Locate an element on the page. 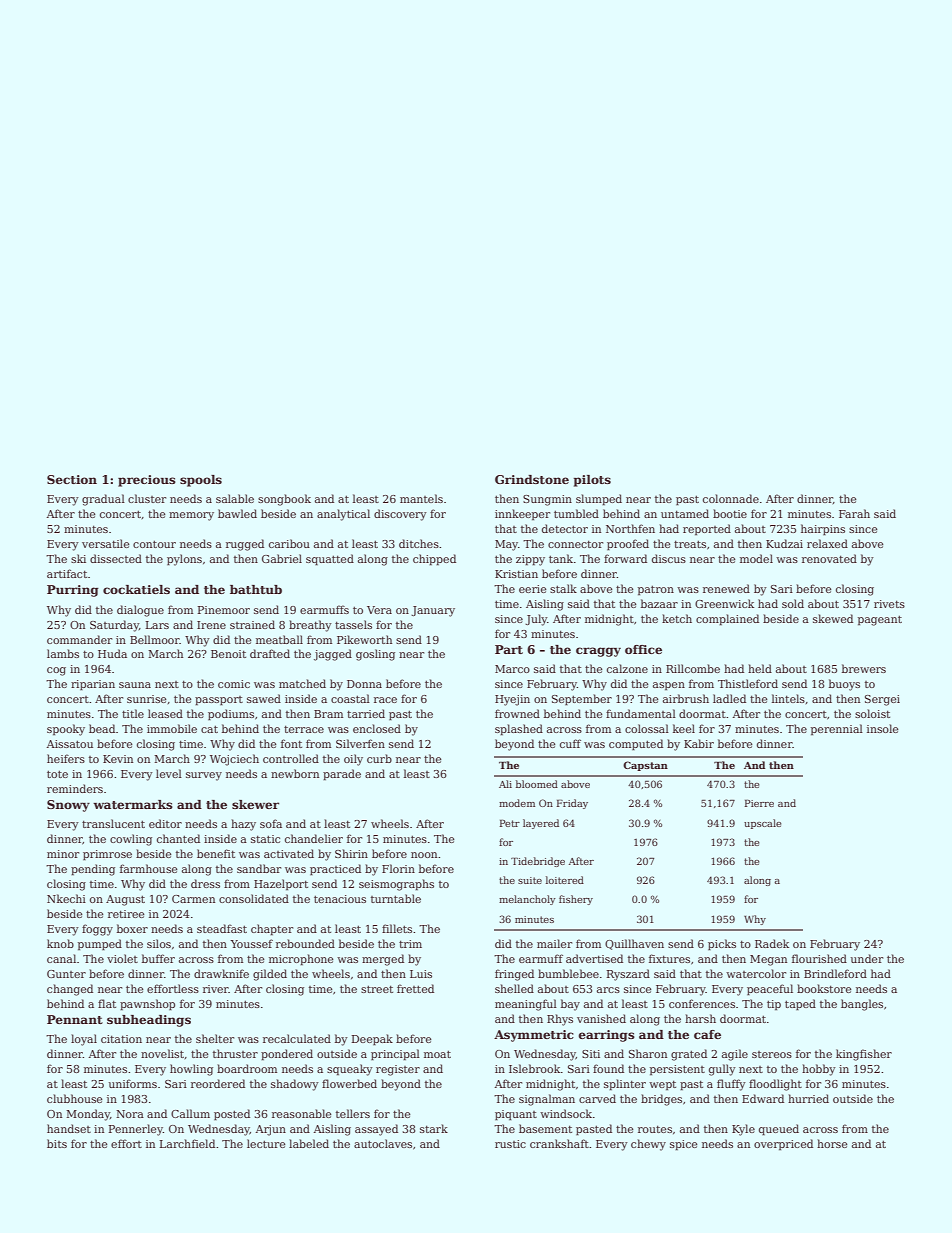  upscale is located at coordinates (763, 824).
